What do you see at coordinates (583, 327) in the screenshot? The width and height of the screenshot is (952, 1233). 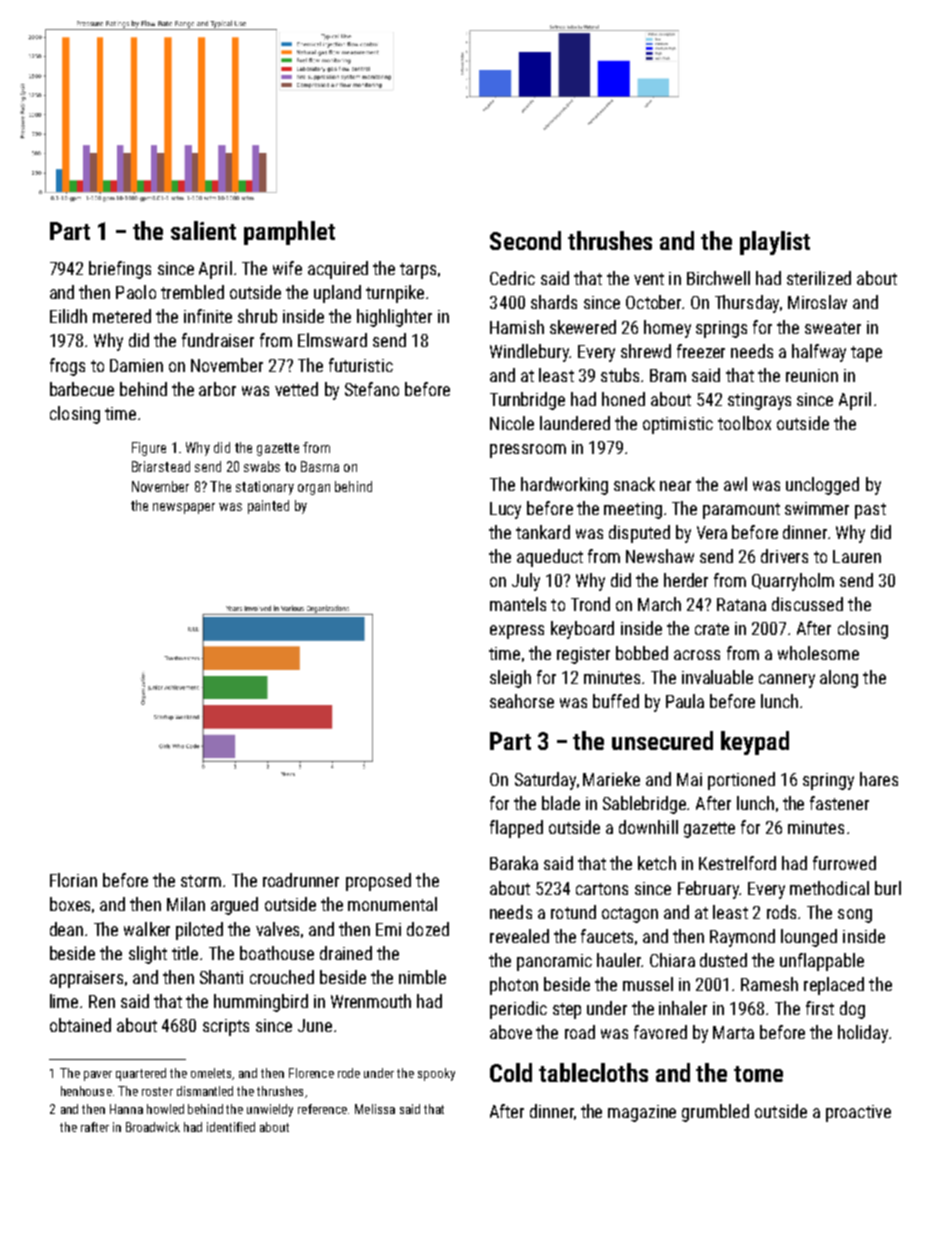 I see `skewered` at bounding box center [583, 327].
